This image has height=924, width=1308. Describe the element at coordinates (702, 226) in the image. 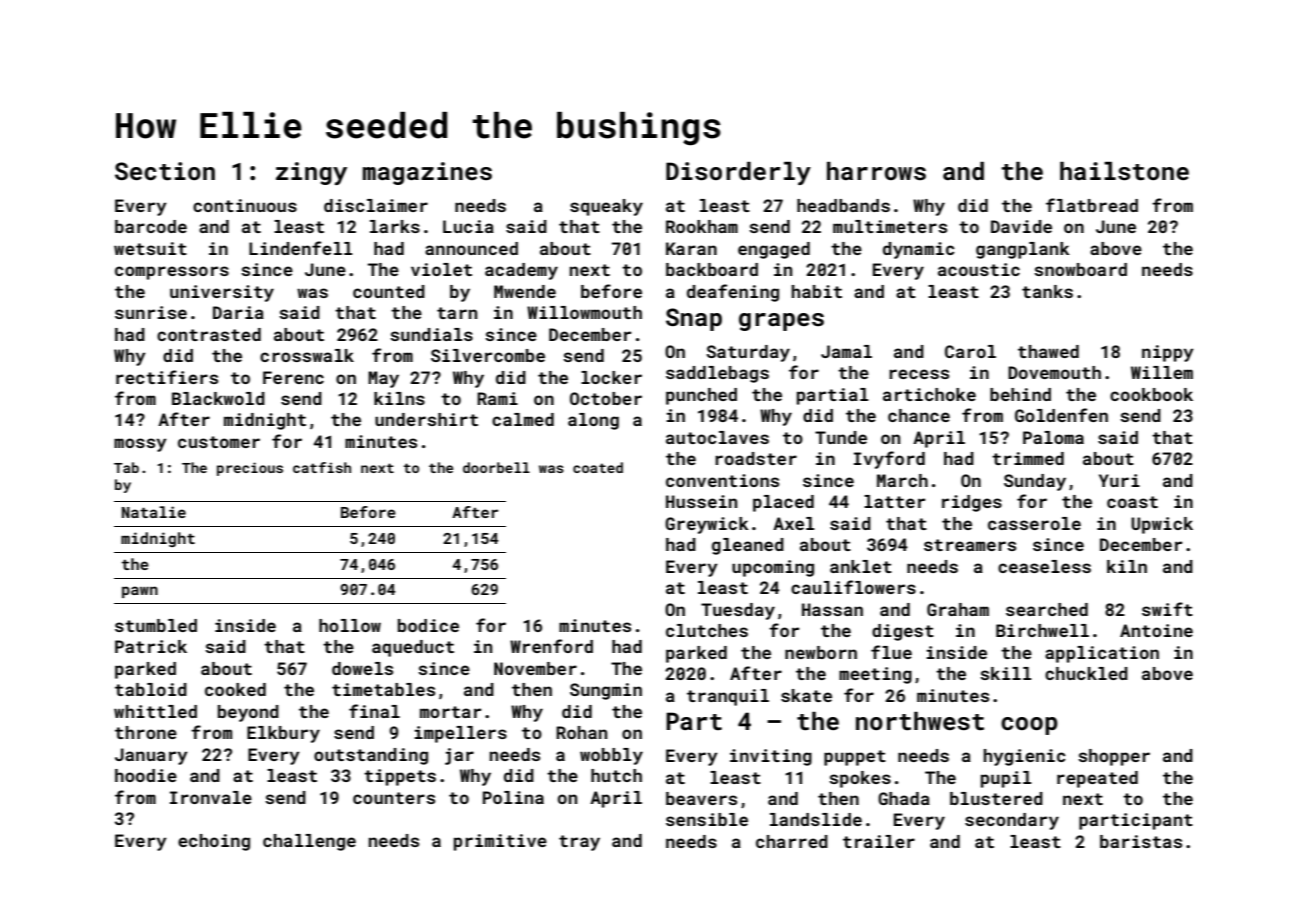

I see `Rookham` at that location.
